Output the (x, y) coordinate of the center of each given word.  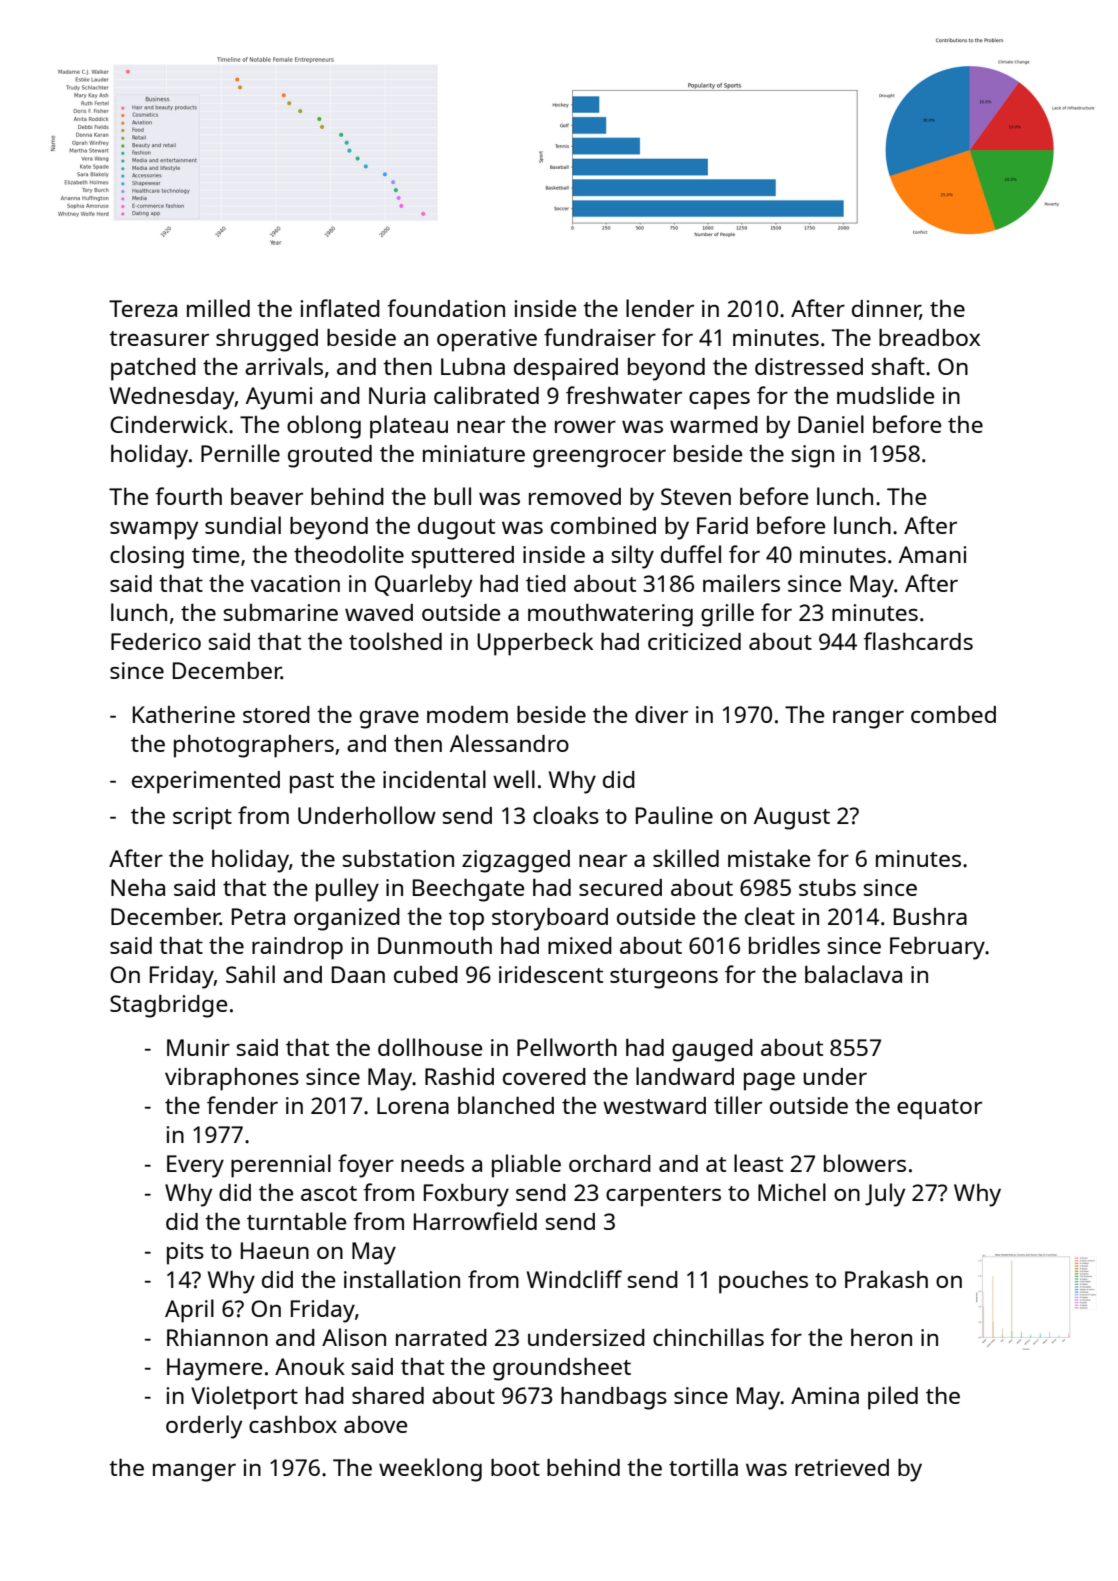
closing (147, 557)
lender (660, 308)
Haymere (214, 1369)
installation (402, 1279)
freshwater (624, 395)
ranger (868, 720)
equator (939, 1109)
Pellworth (567, 1047)
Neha (138, 887)
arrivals (284, 366)
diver (661, 714)
